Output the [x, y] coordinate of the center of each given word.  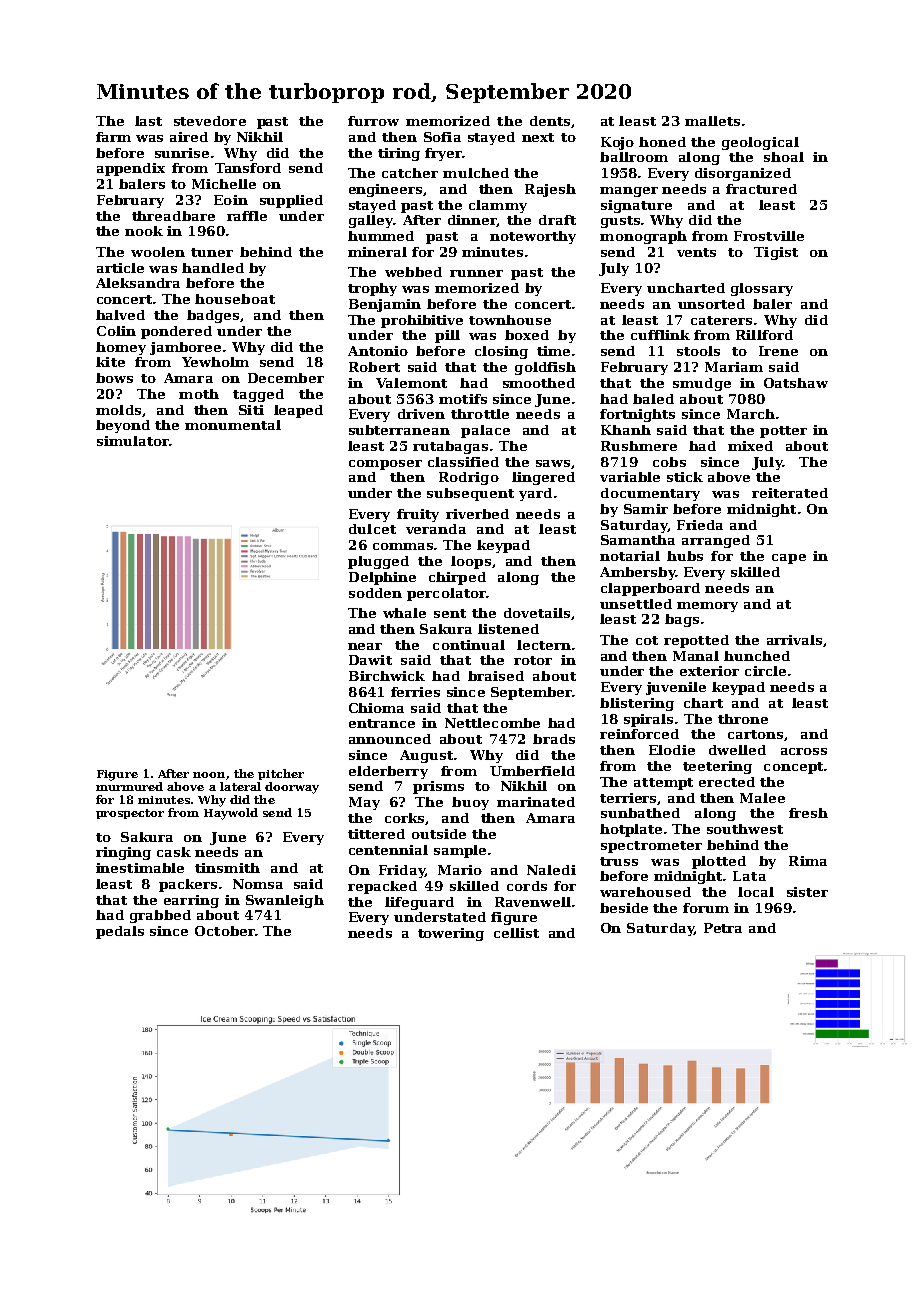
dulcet [372, 529]
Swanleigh [285, 901]
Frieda [700, 525]
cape [789, 559]
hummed [381, 236]
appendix [131, 169]
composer [385, 465]
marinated [536, 802]
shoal [784, 157]
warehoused [645, 892]
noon [209, 775]
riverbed [477, 514]
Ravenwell [533, 902]
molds [118, 410]
